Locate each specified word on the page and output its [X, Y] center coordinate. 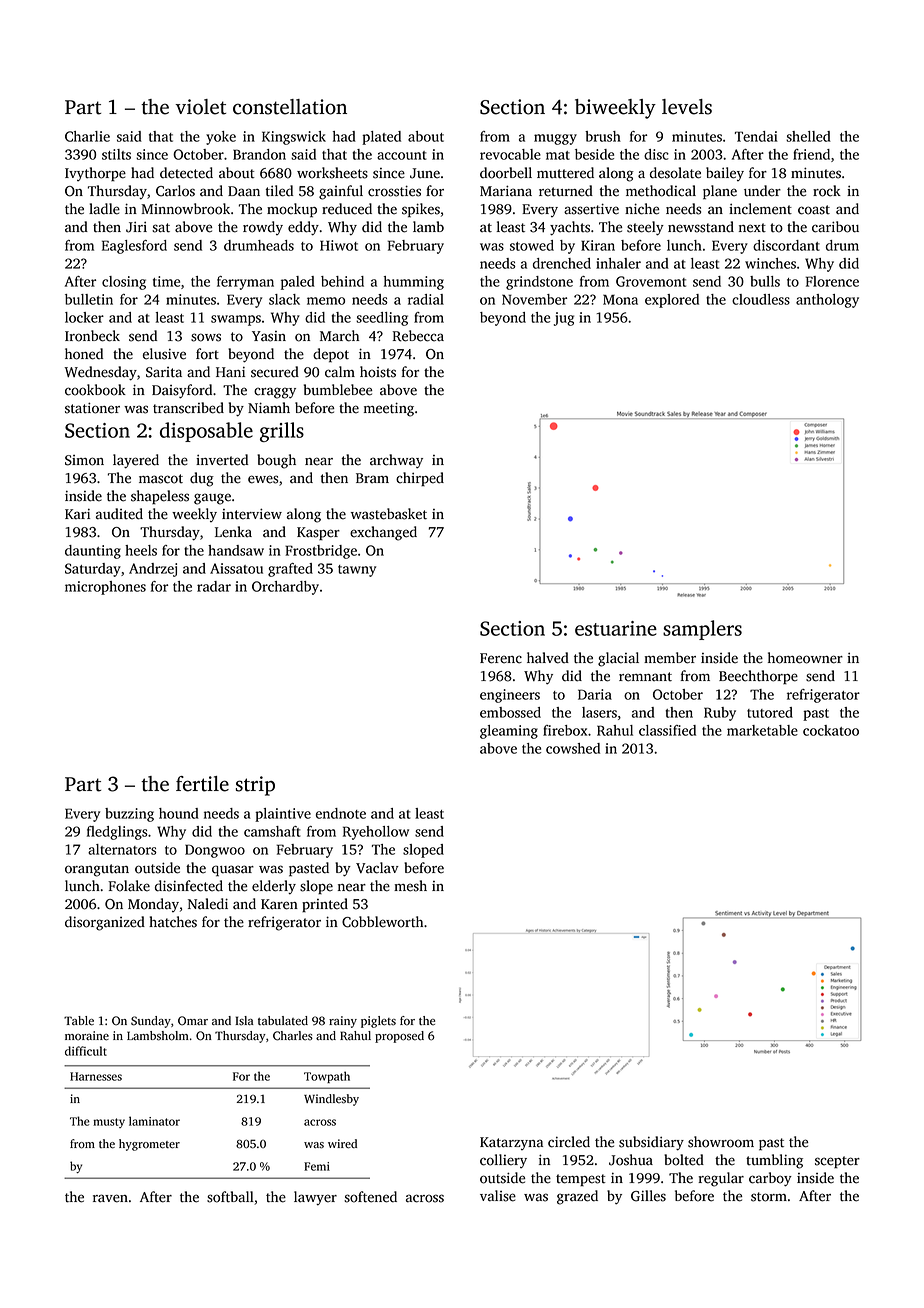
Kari [77, 513]
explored [672, 301]
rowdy [263, 228]
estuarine [616, 628]
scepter [837, 1162]
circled [569, 1142]
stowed [532, 245]
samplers [702, 630]
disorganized [105, 923]
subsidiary [651, 1143]
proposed [399, 1037]
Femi [317, 1166]
